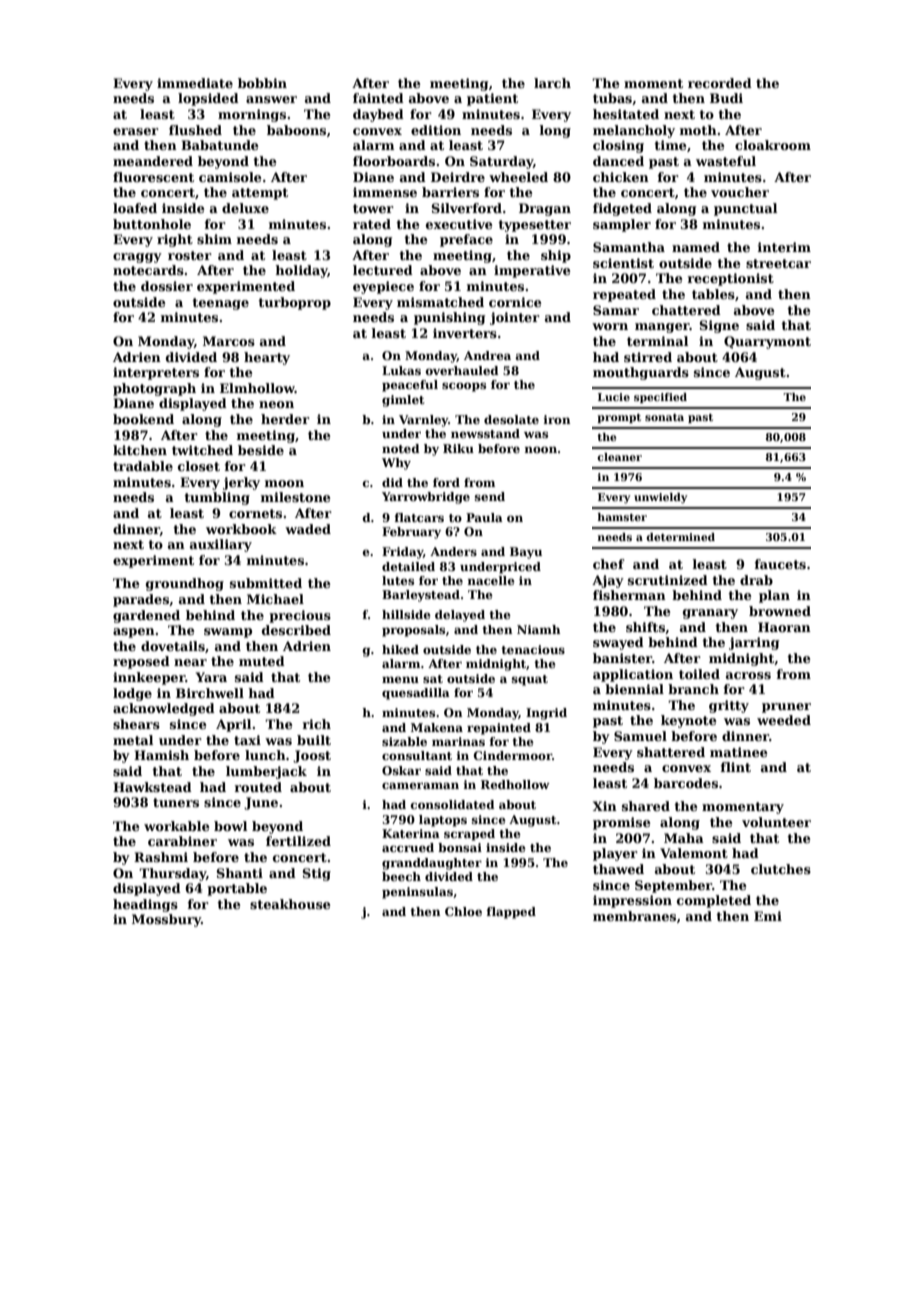 The height and width of the screenshot is (1308, 924). What do you see at coordinates (485, 433) in the screenshot?
I see `newsstand` at bounding box center [485, 433].
